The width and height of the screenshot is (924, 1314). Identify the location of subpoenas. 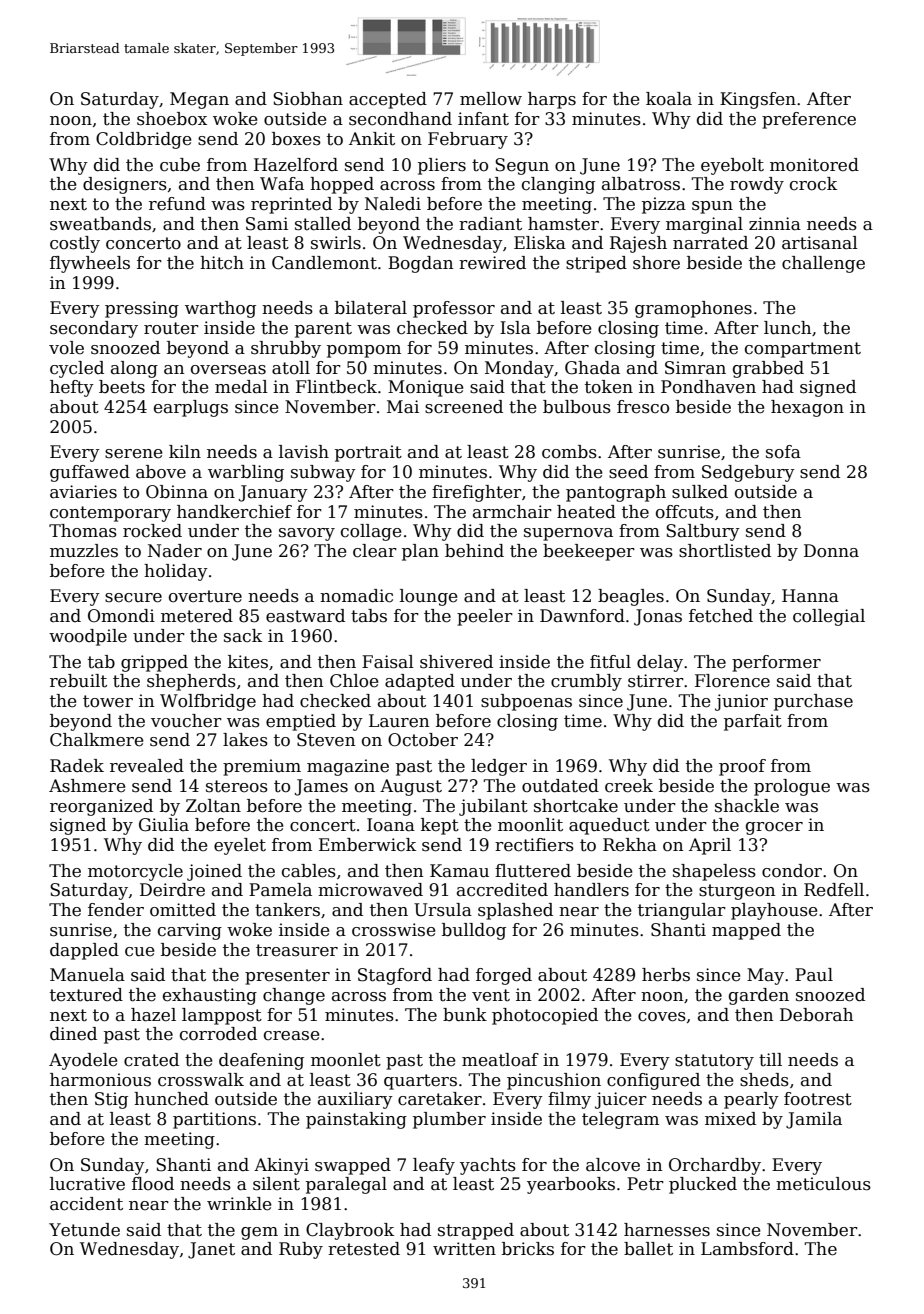
(526, 702).
